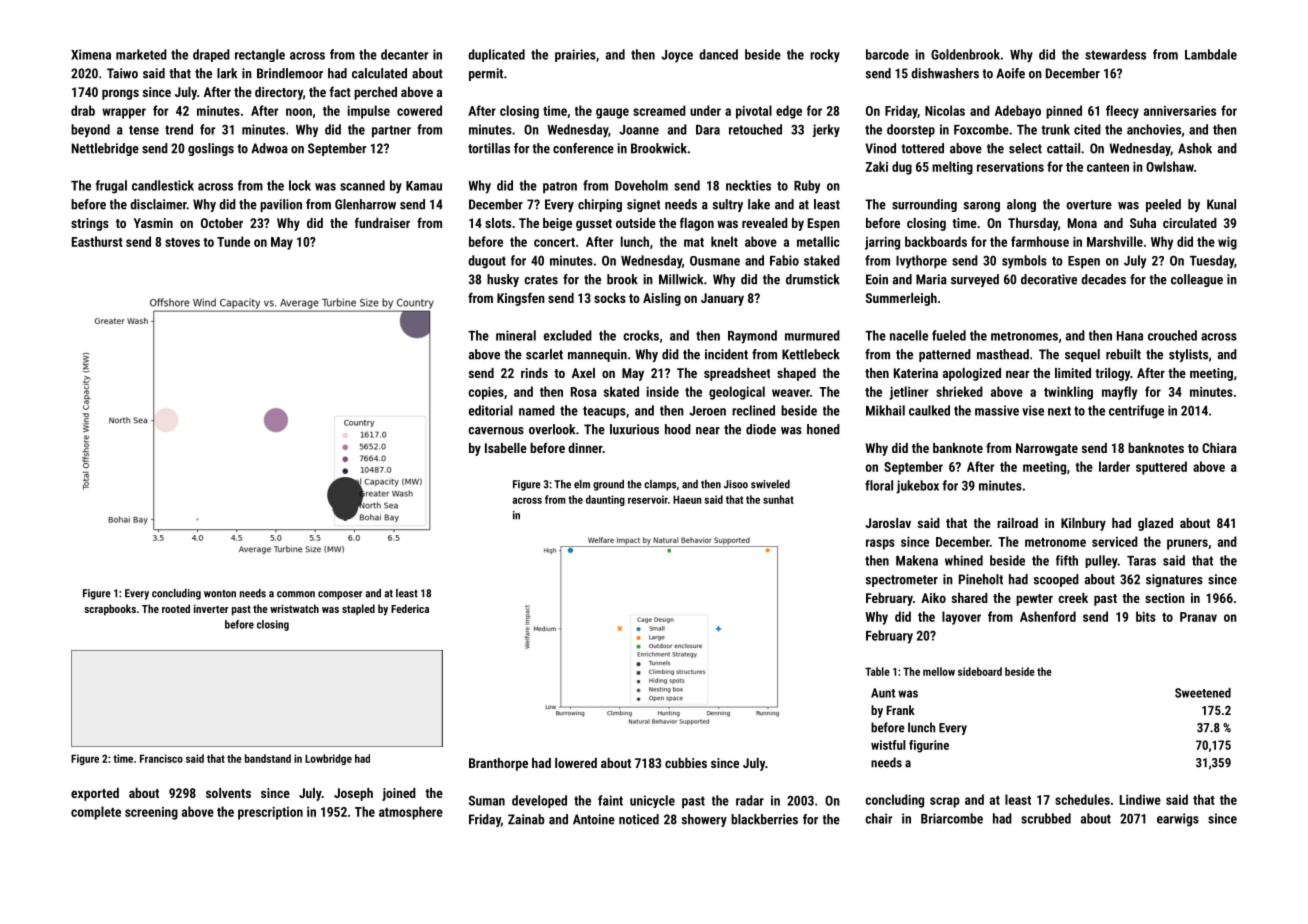 This screenshot has width=1308, height=924. I want to click on duplicated, so click(496, 55).
